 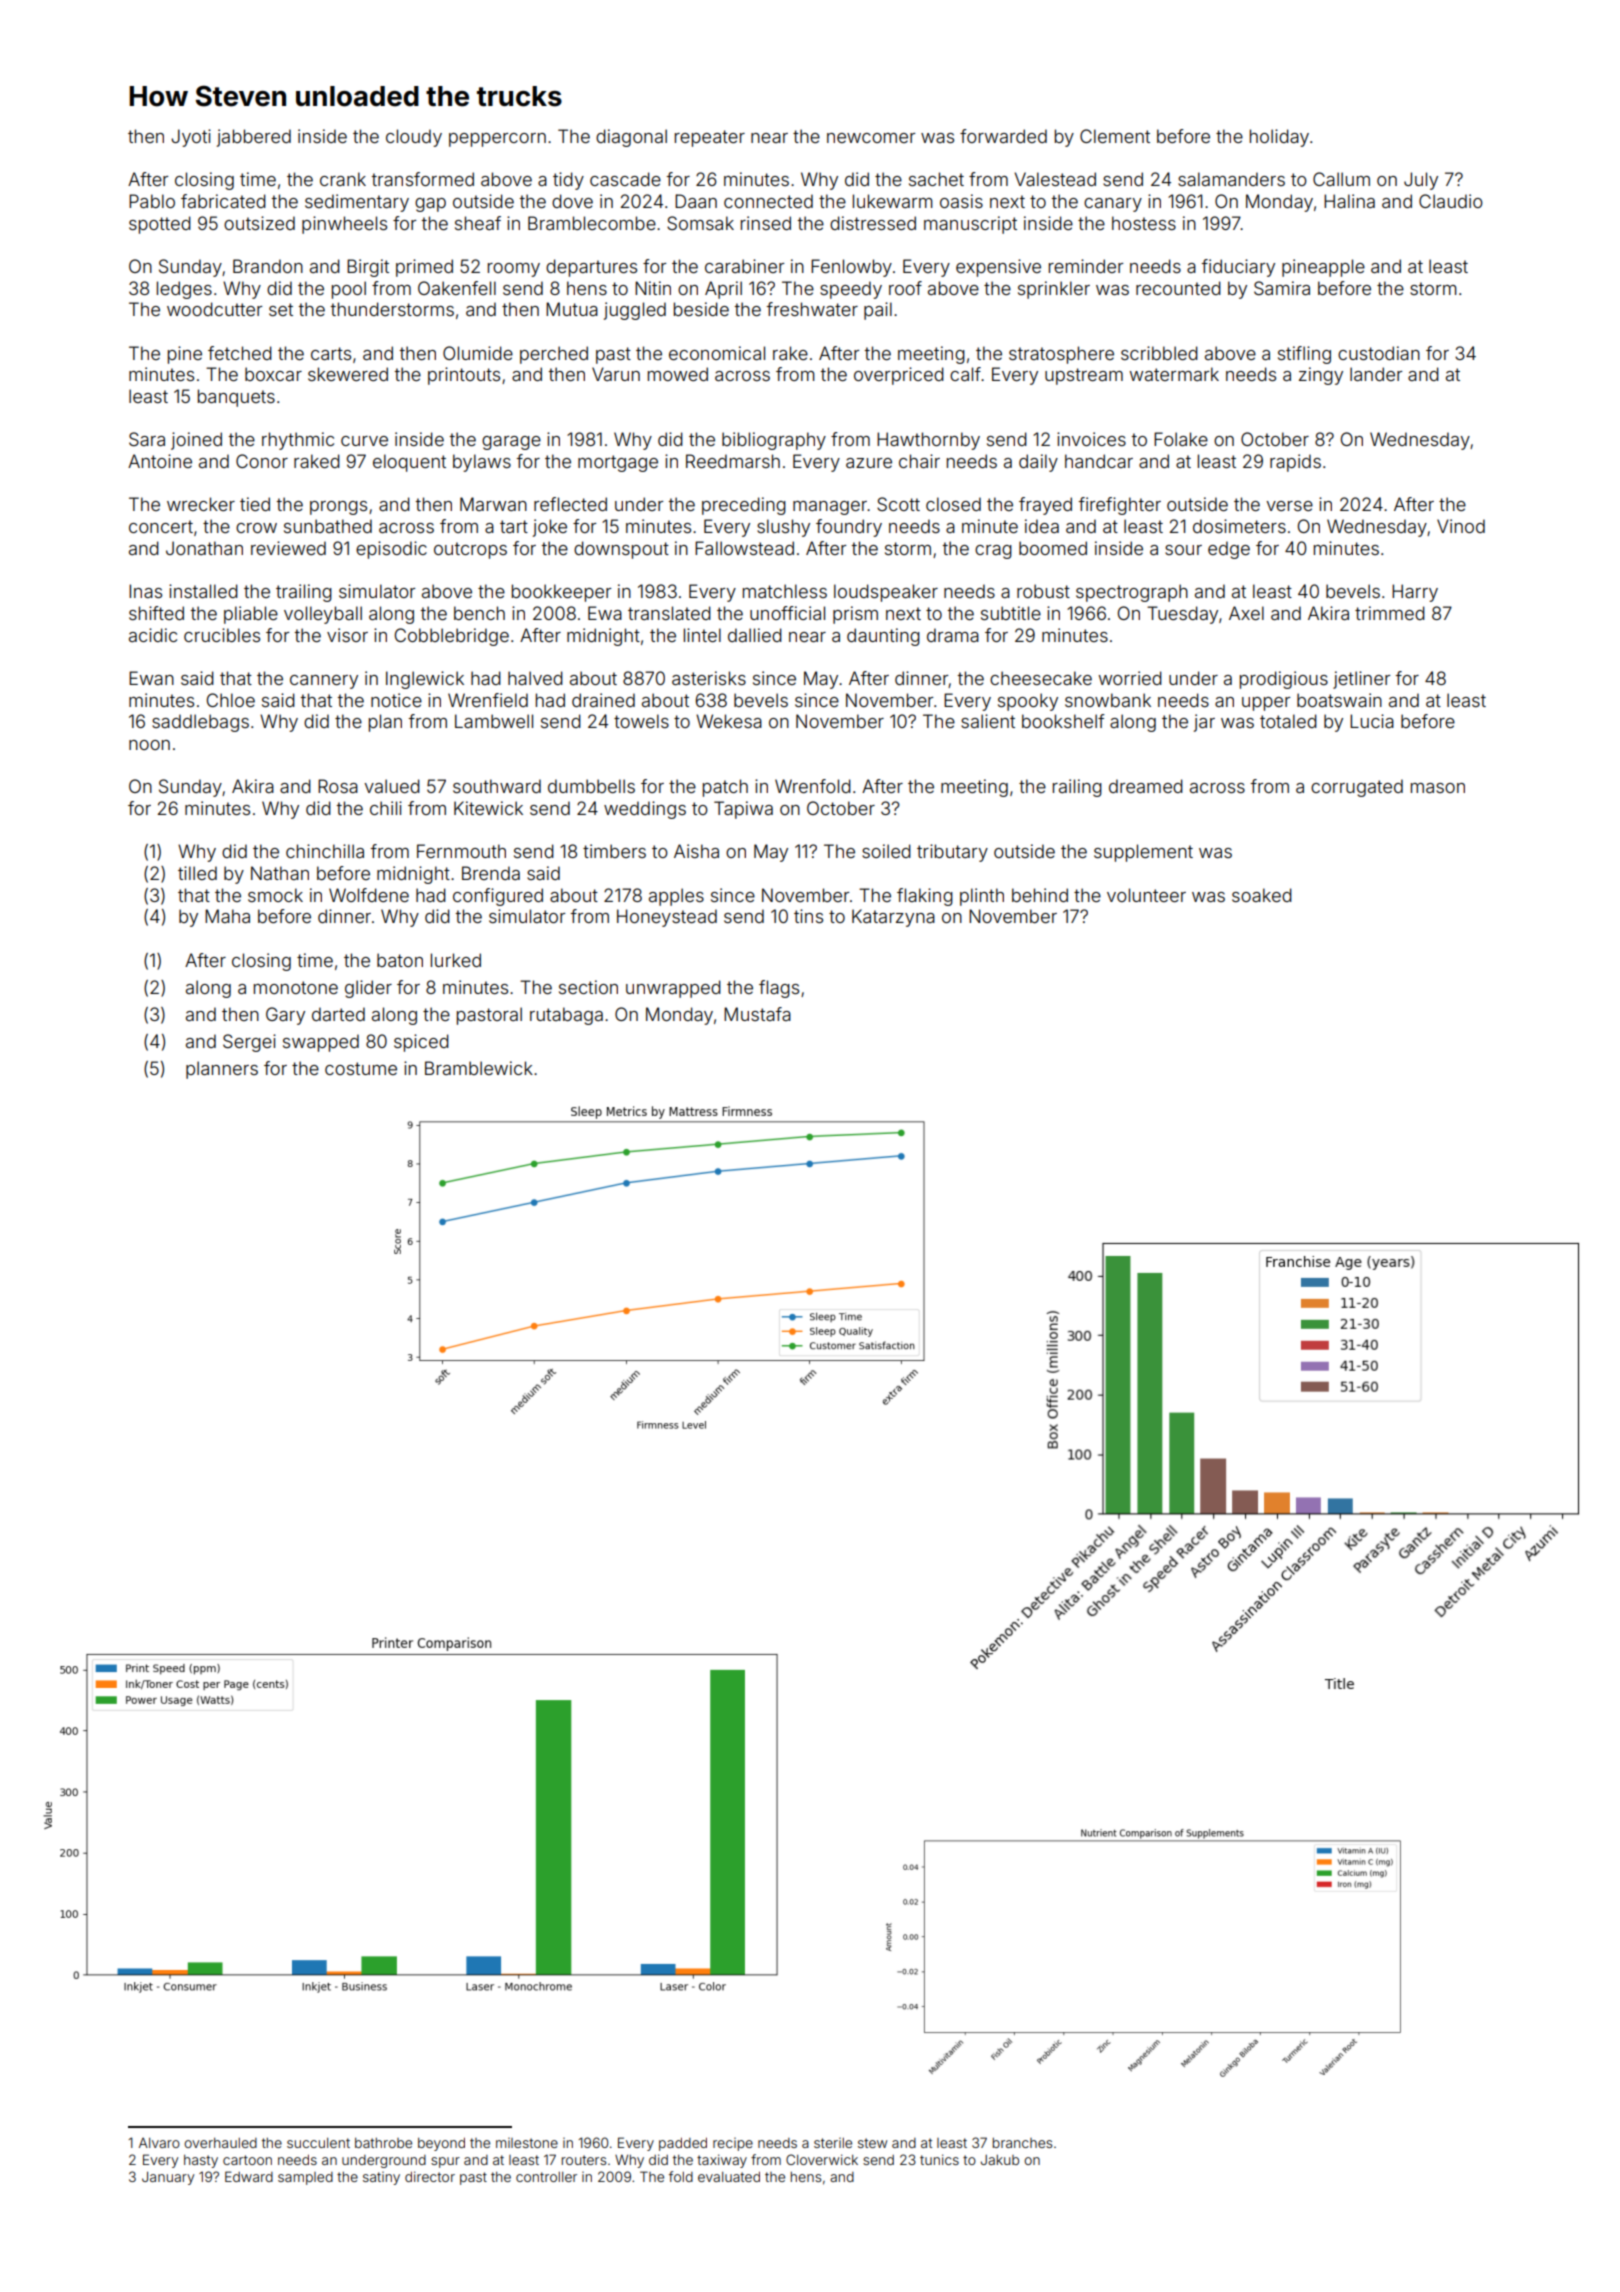 I want to click on volunteer, so click(x=1146, y=895).
